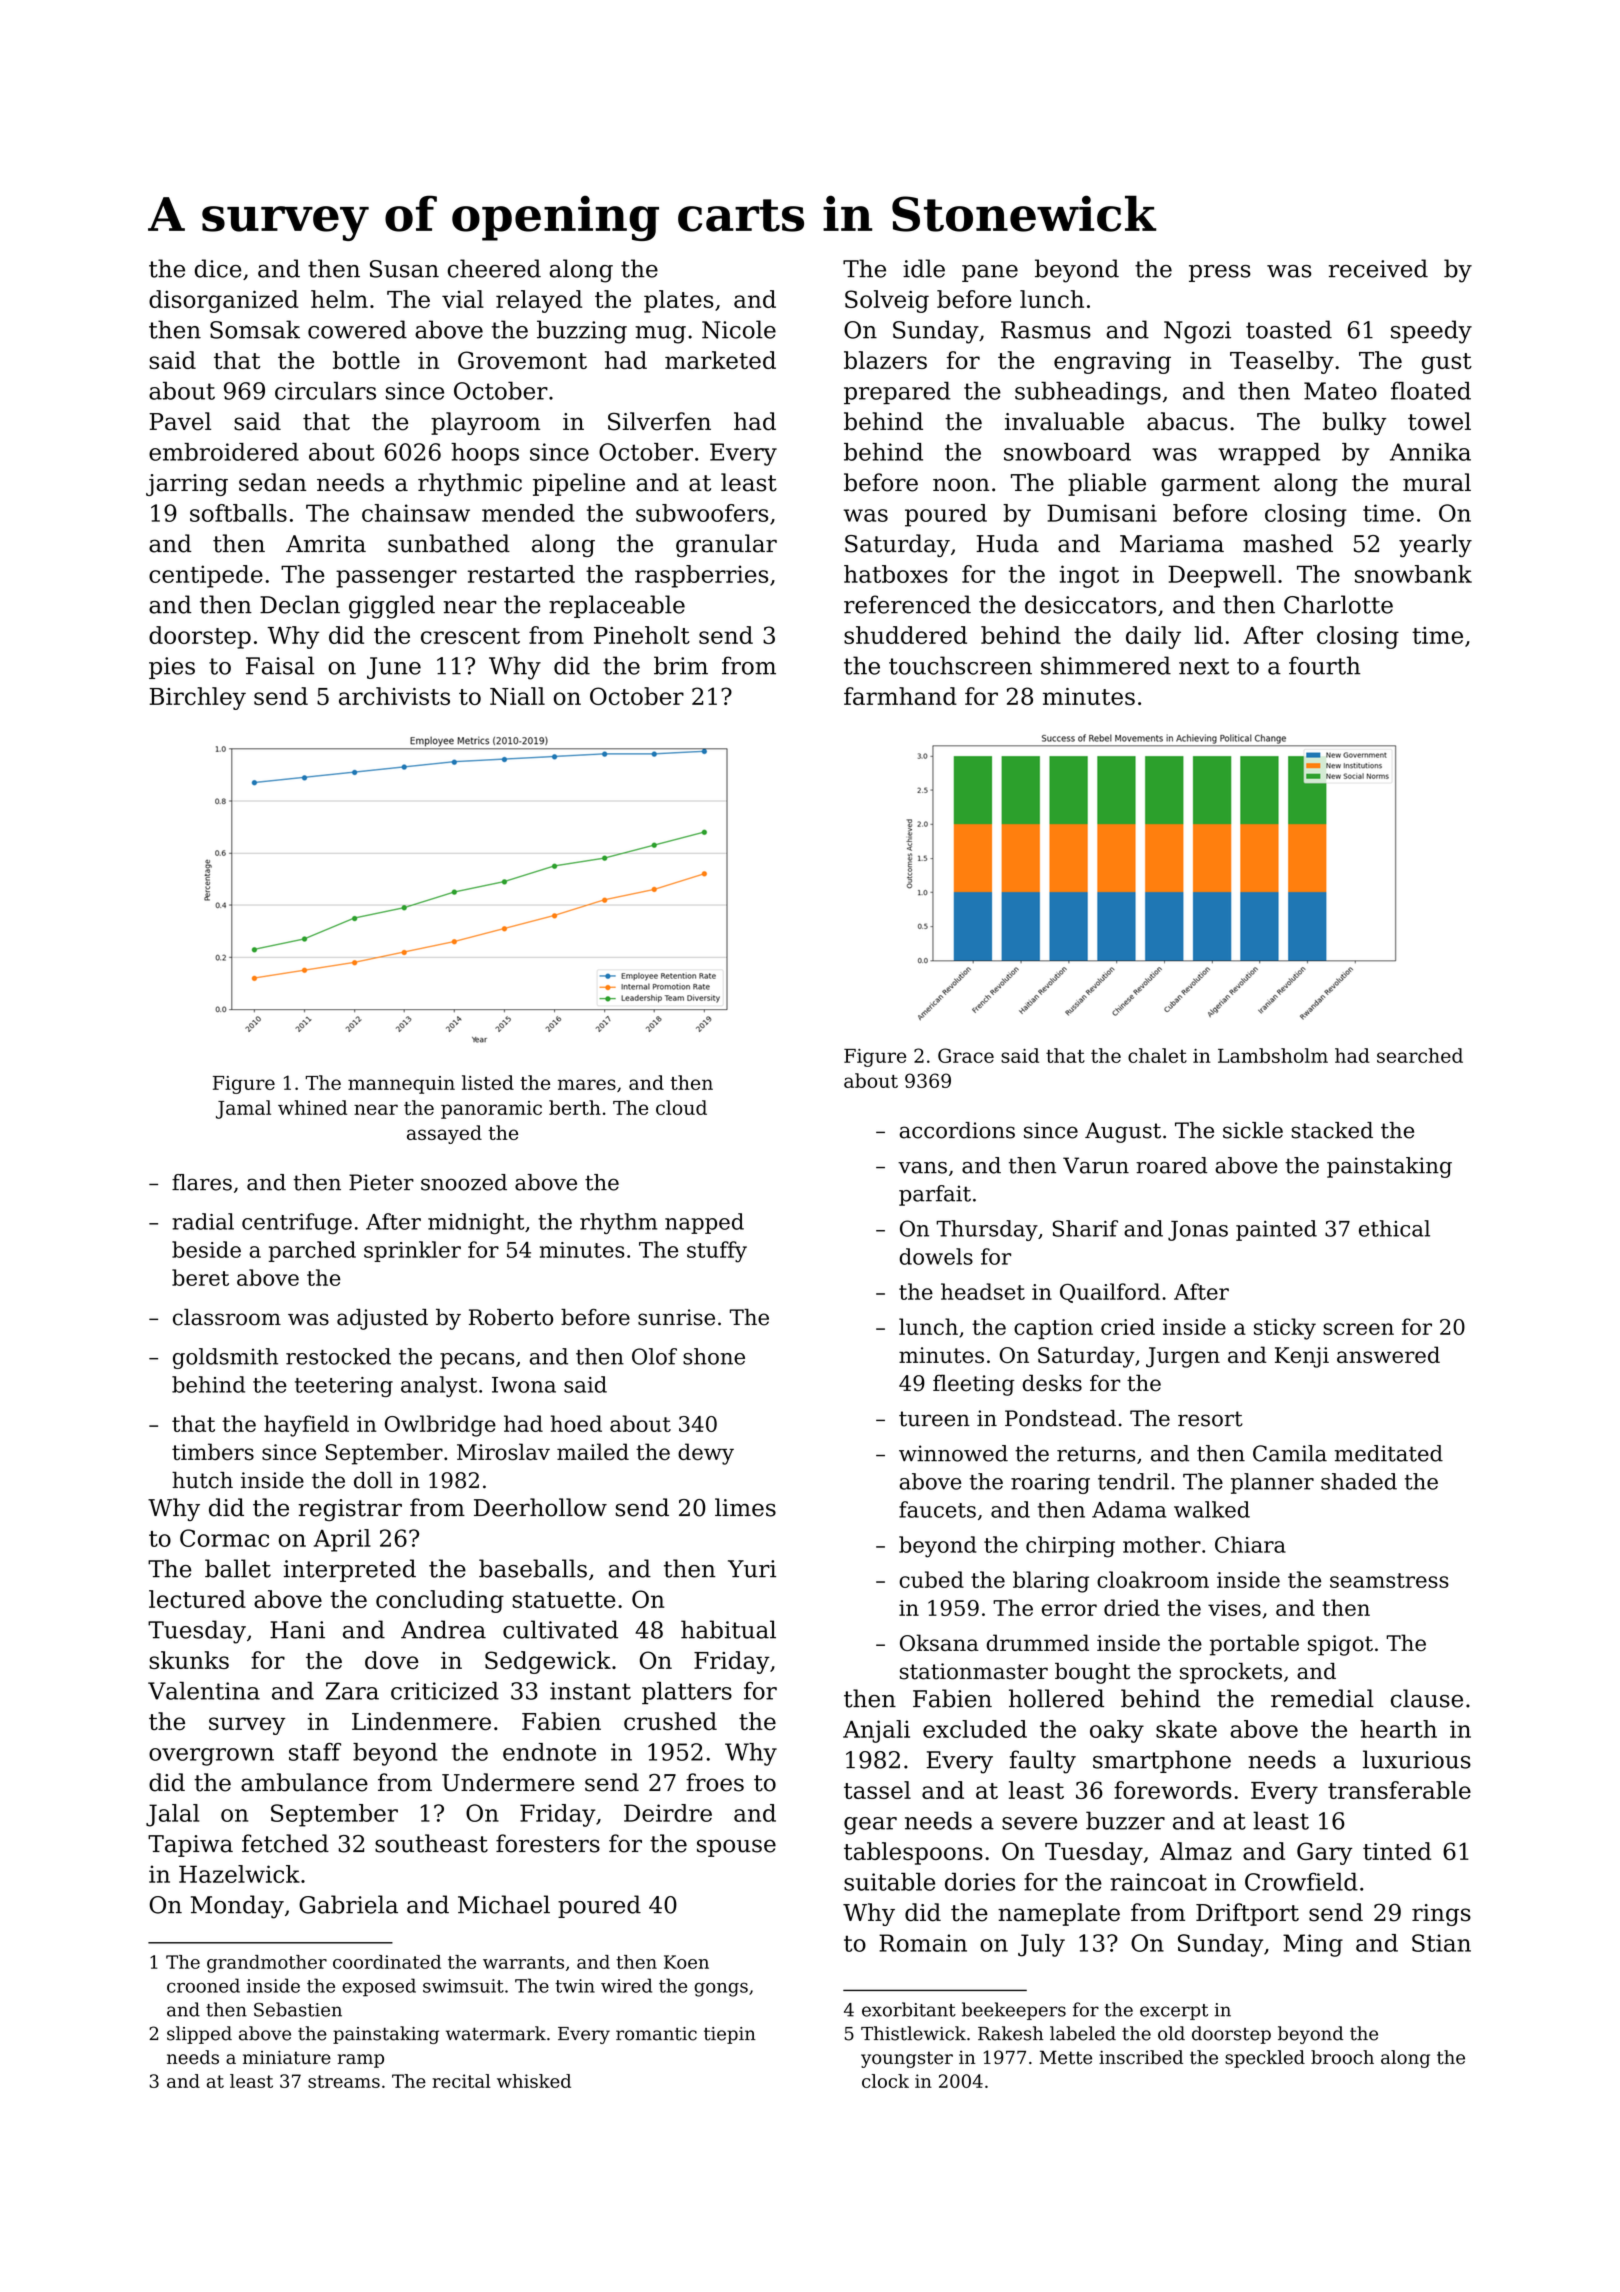 This screenshot has height=2292, width=1620. I want to click on tendril, so click(1133, 1481).
